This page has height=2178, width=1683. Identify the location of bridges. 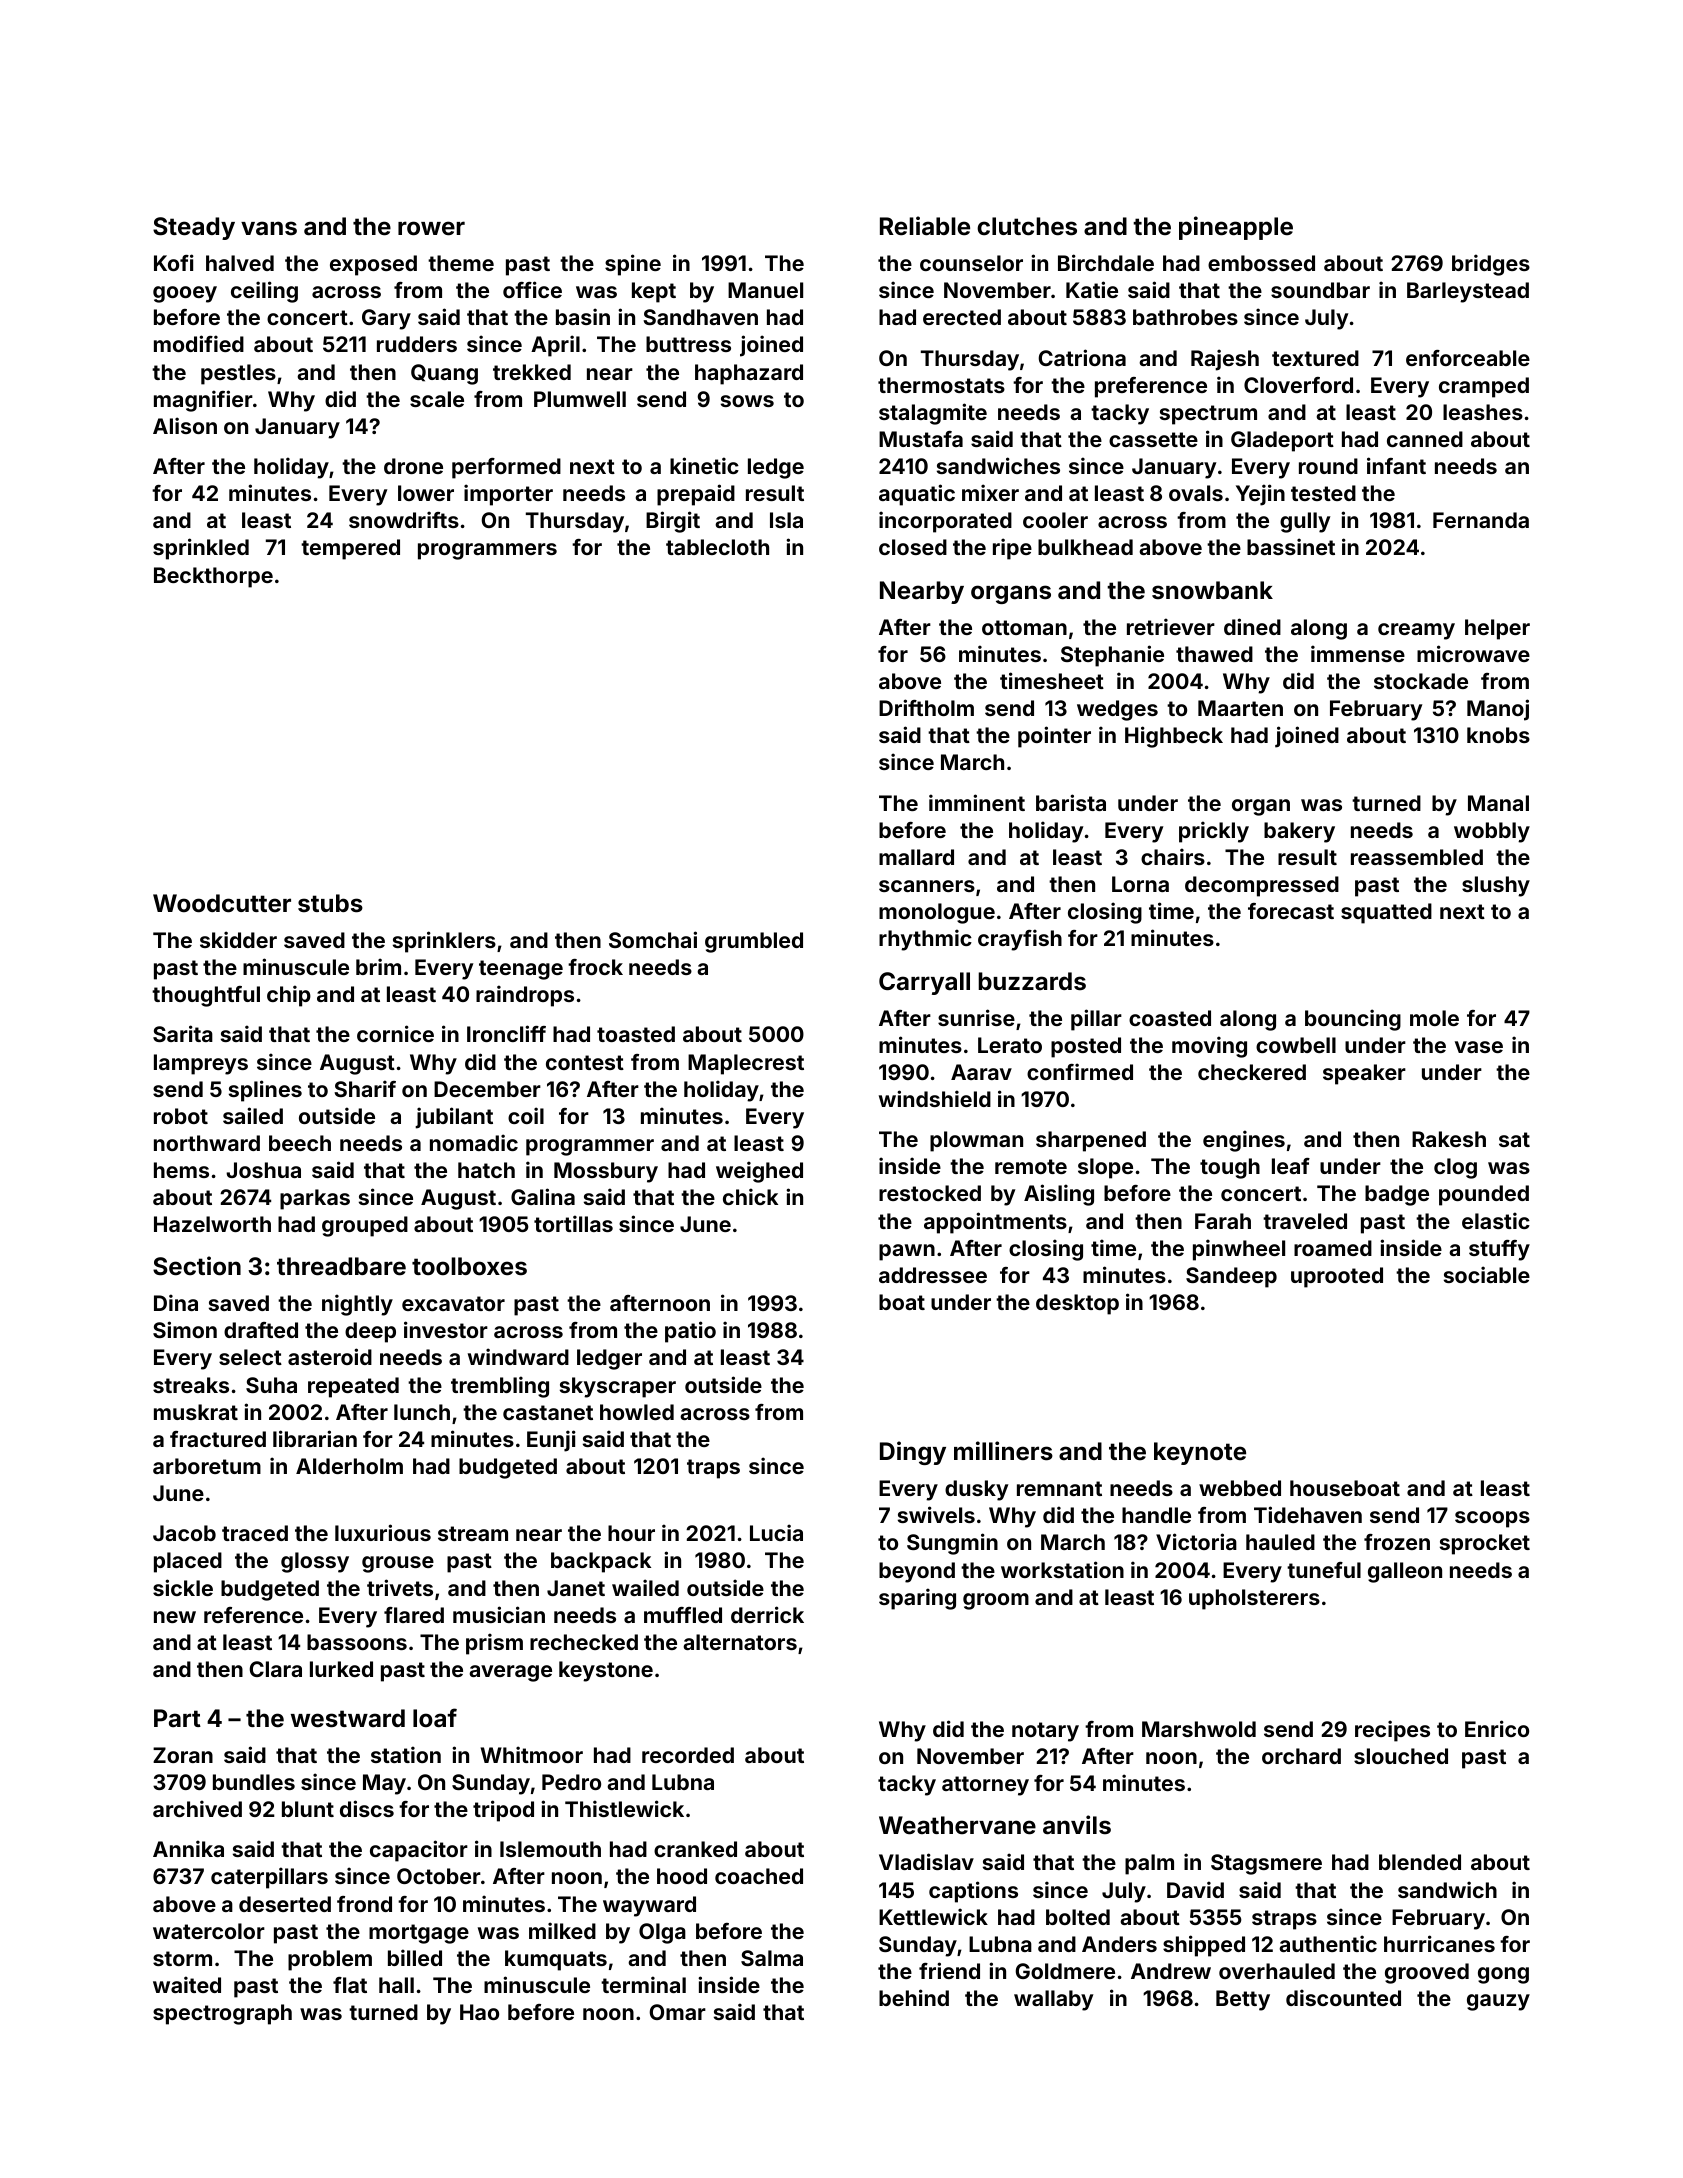
(1491, 265).
